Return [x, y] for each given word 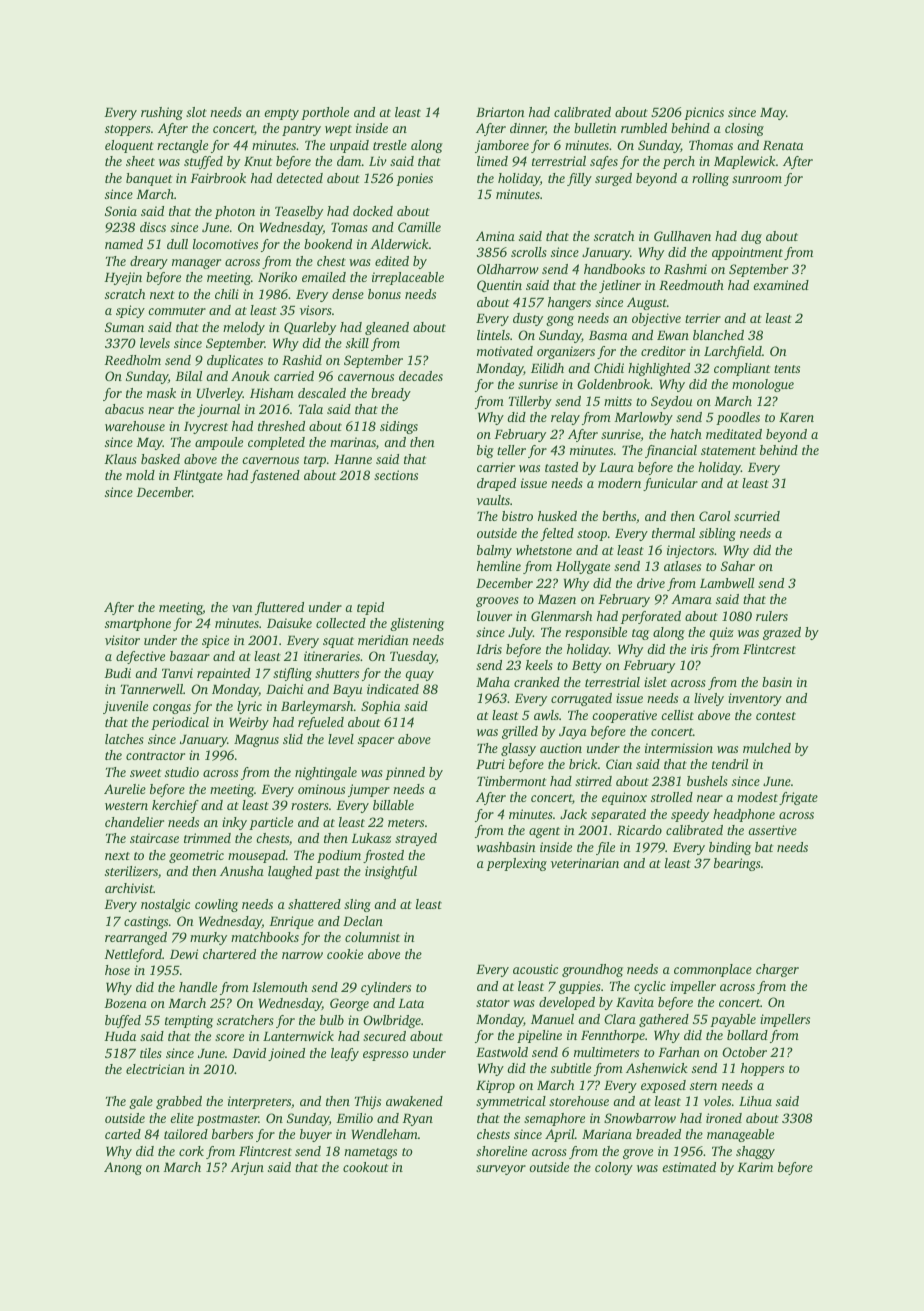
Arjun [247, 1168]
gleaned [387, 328]
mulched [767, 748]
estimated [689, 1167]
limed [492, 161]
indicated [393, 689]
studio [182, 772]
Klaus [120, 459]
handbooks [614, 269]
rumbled [644, 128]
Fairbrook [218, 178]
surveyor [501, 1170]
